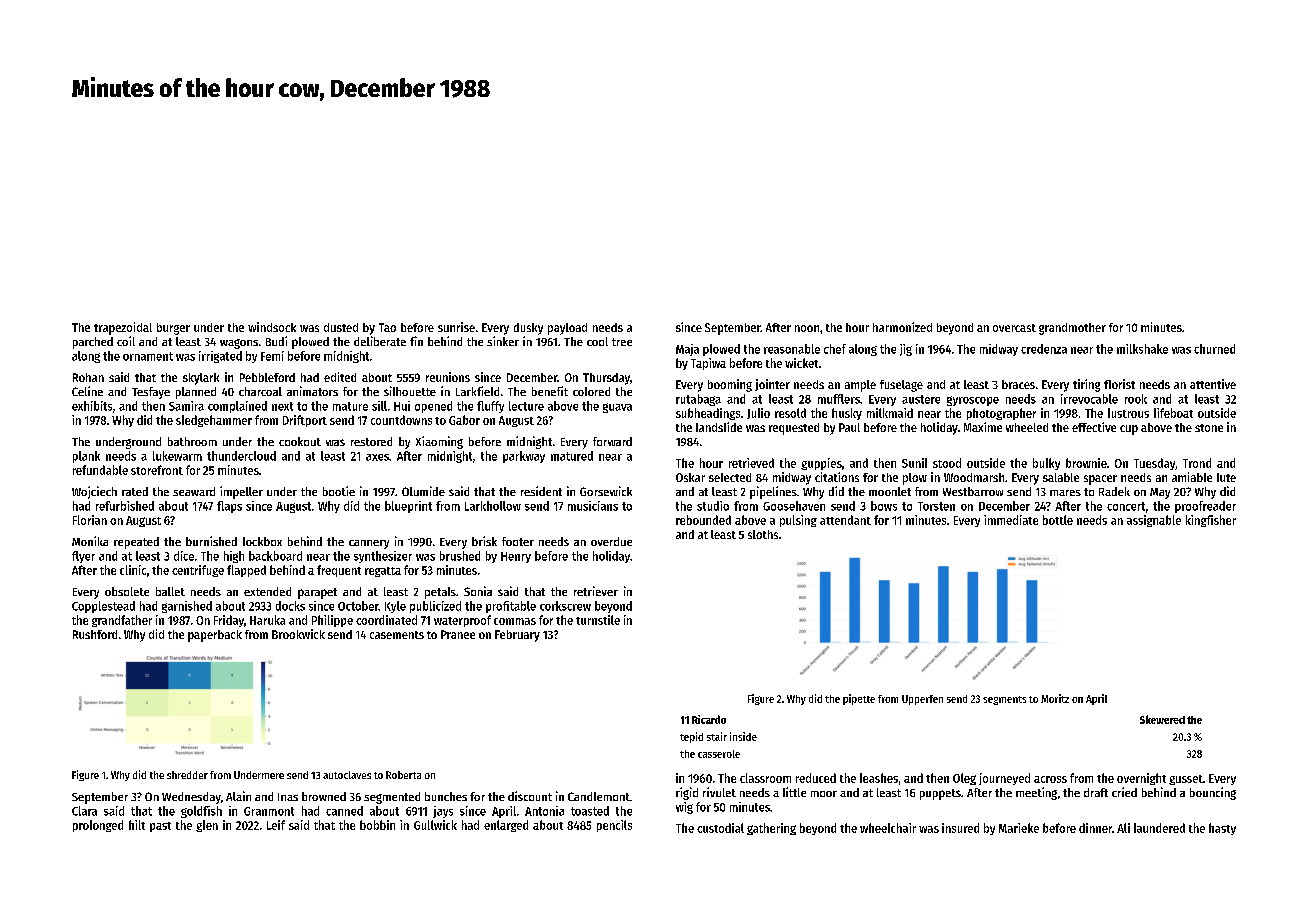  What do you see at coordinates (598, 620) in the screenshot?
I see `turnstile` at bounding box center [598, 620].
